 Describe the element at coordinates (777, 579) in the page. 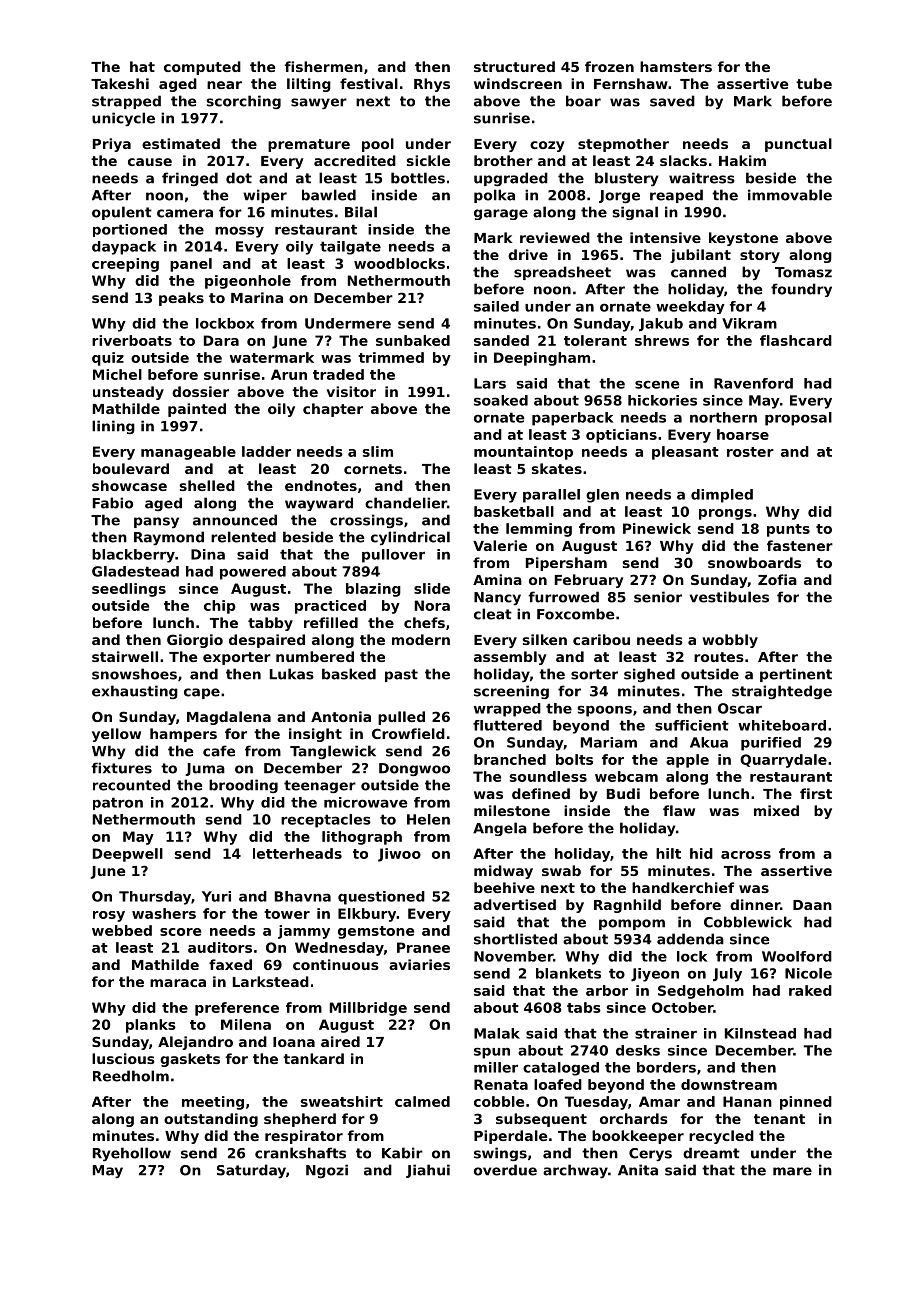

I see `Zofia` at that location.
